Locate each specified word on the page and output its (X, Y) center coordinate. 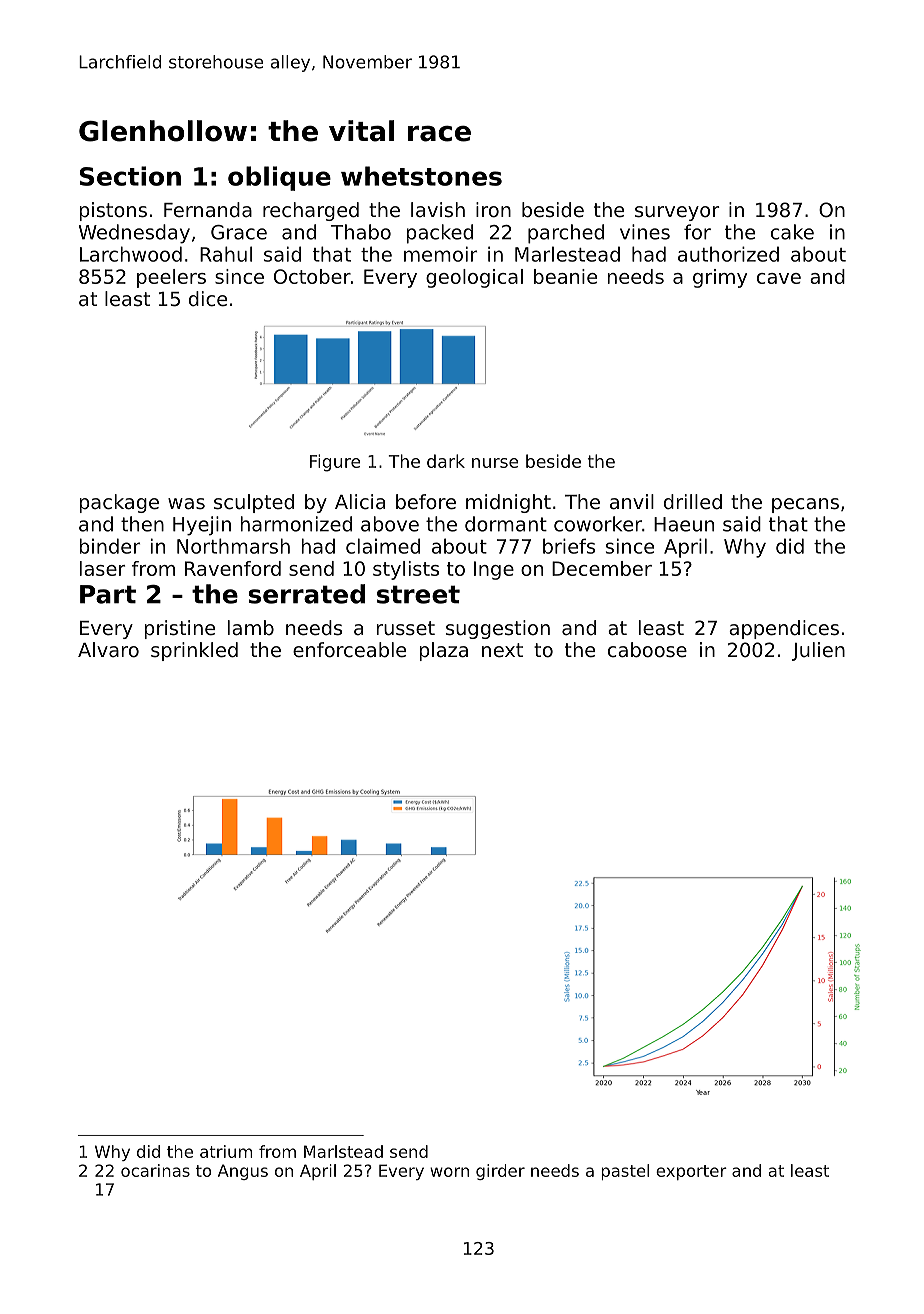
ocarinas (155, 1170)
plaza (444, 651)
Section (130, 176)
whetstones (421, 176)
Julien (818, 651)
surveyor (677, 213)
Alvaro (108, 650)
